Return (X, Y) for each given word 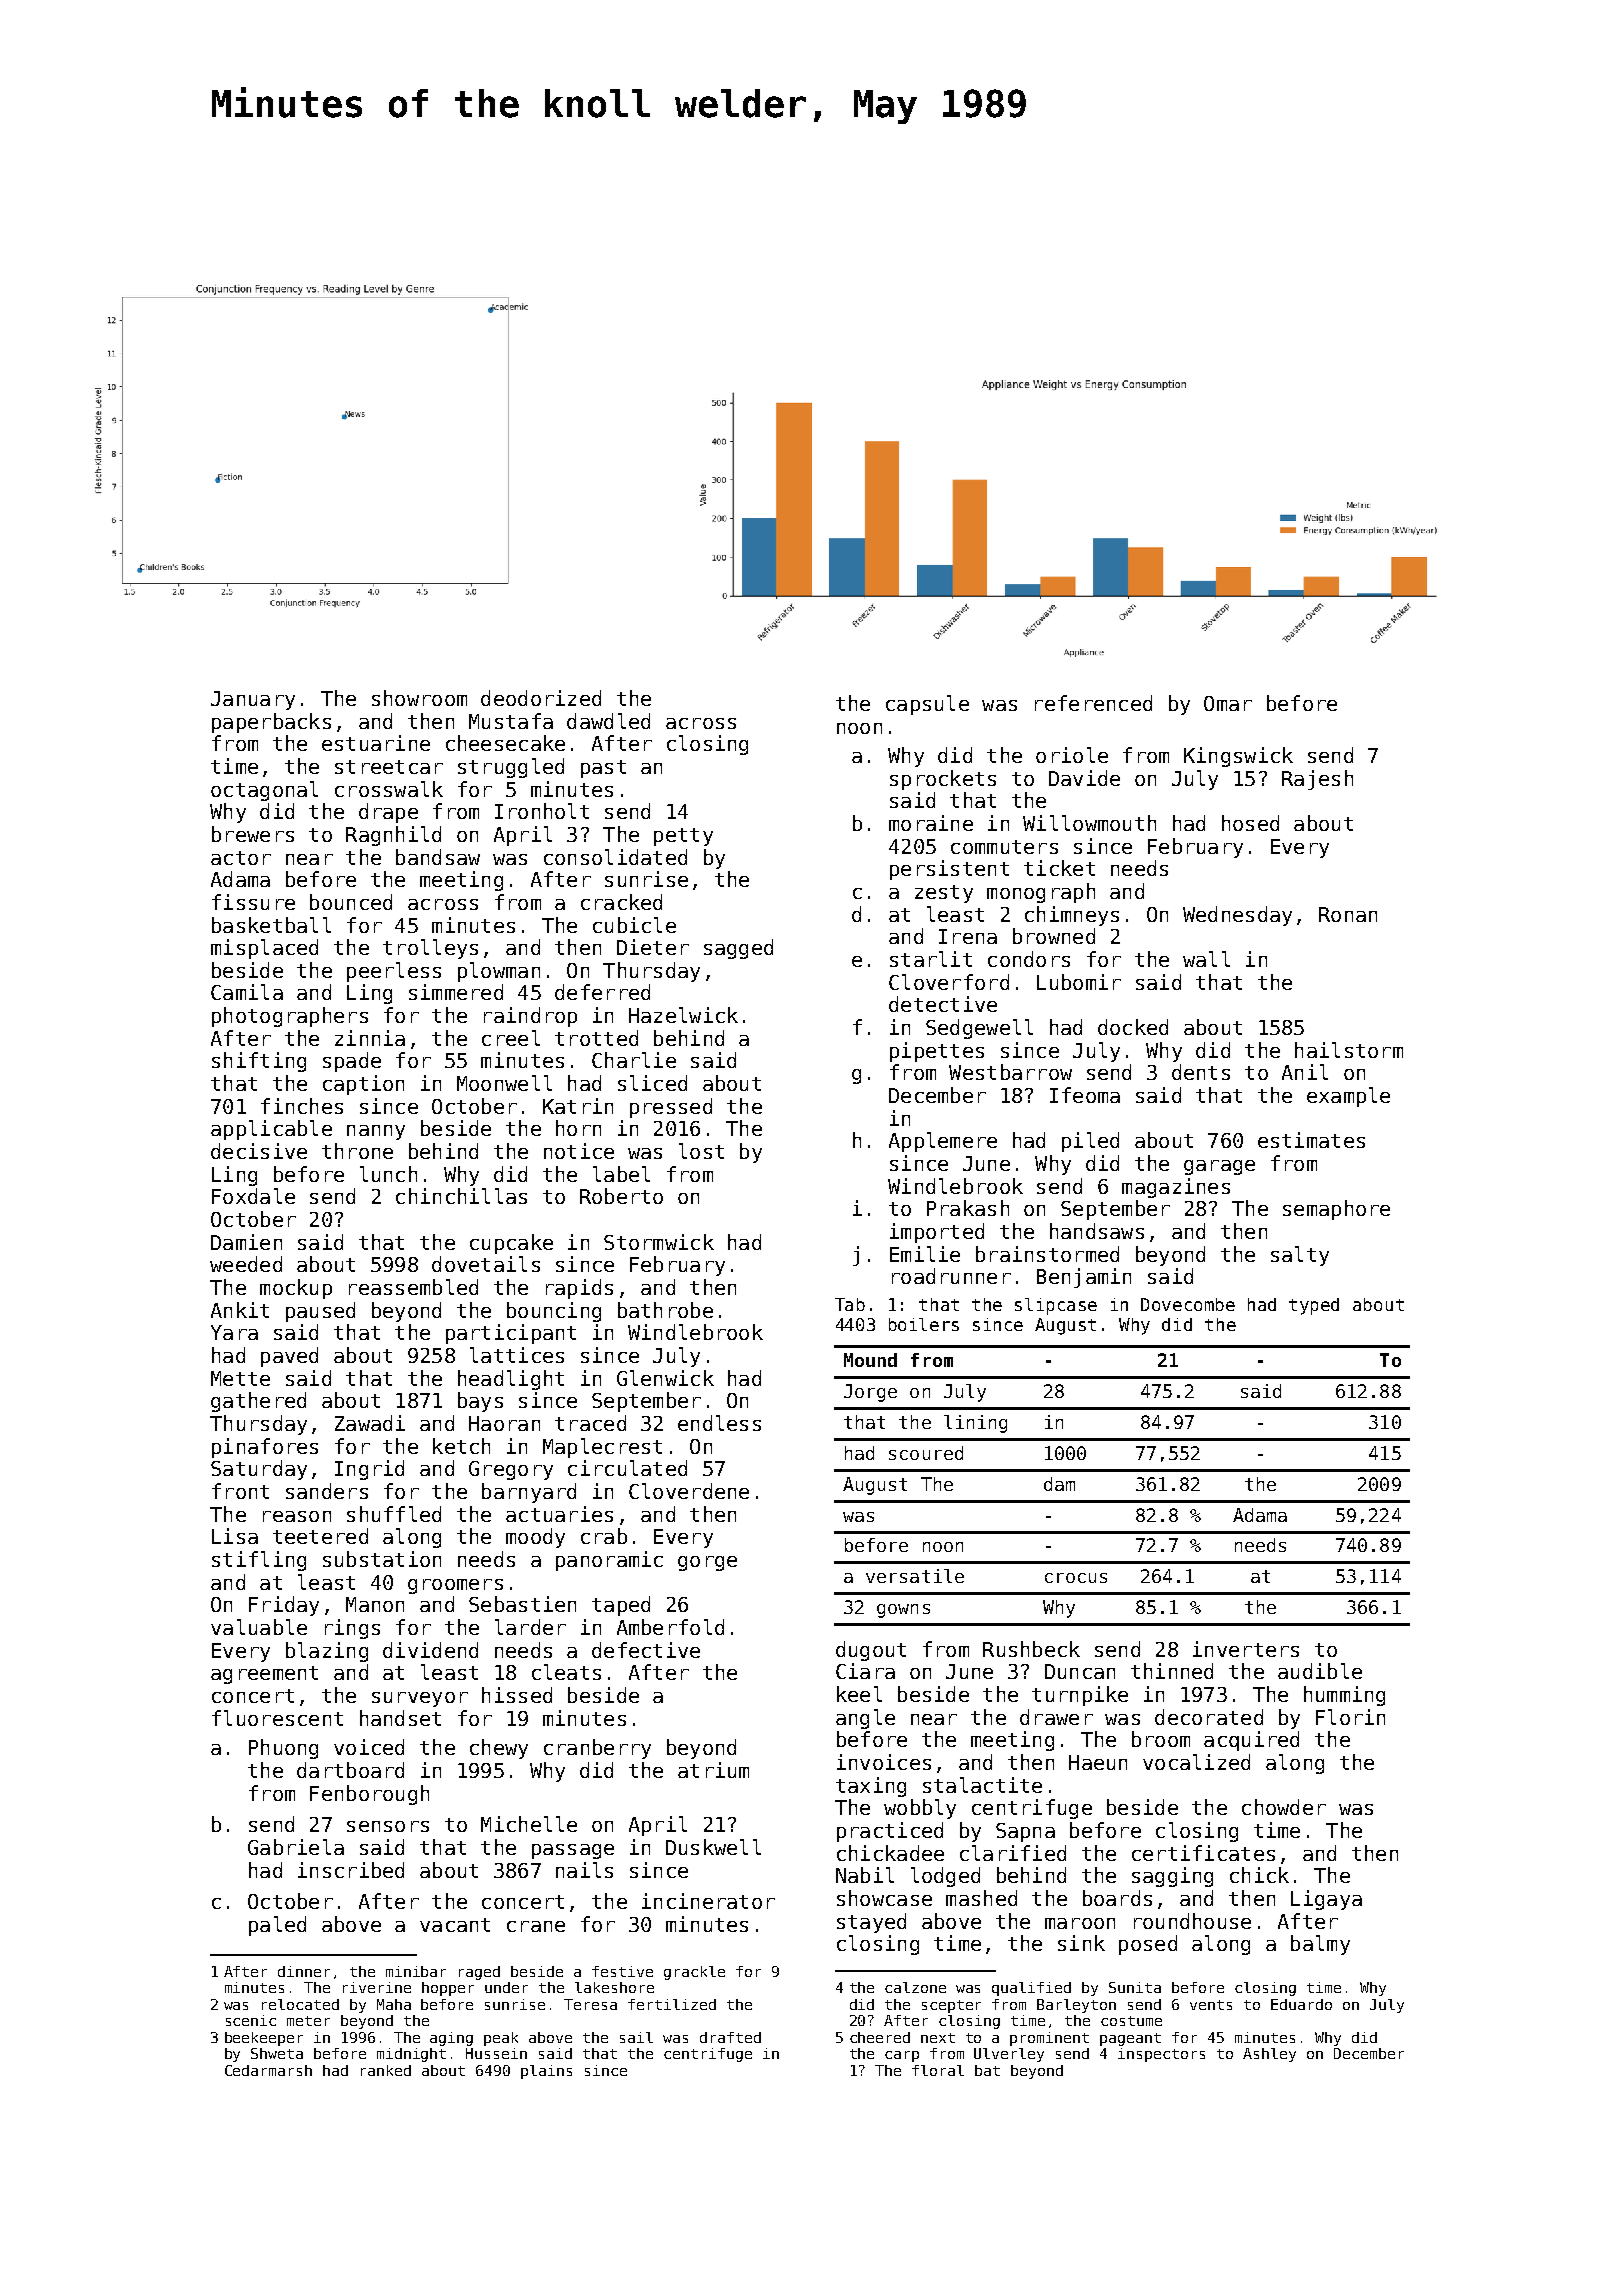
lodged (945, 1877)
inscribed (351, 1870)
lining (975, 1424)
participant (511, 1334)
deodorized (541, 698)
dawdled (608, 721)
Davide (1084, 778)
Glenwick (665, 1378)
